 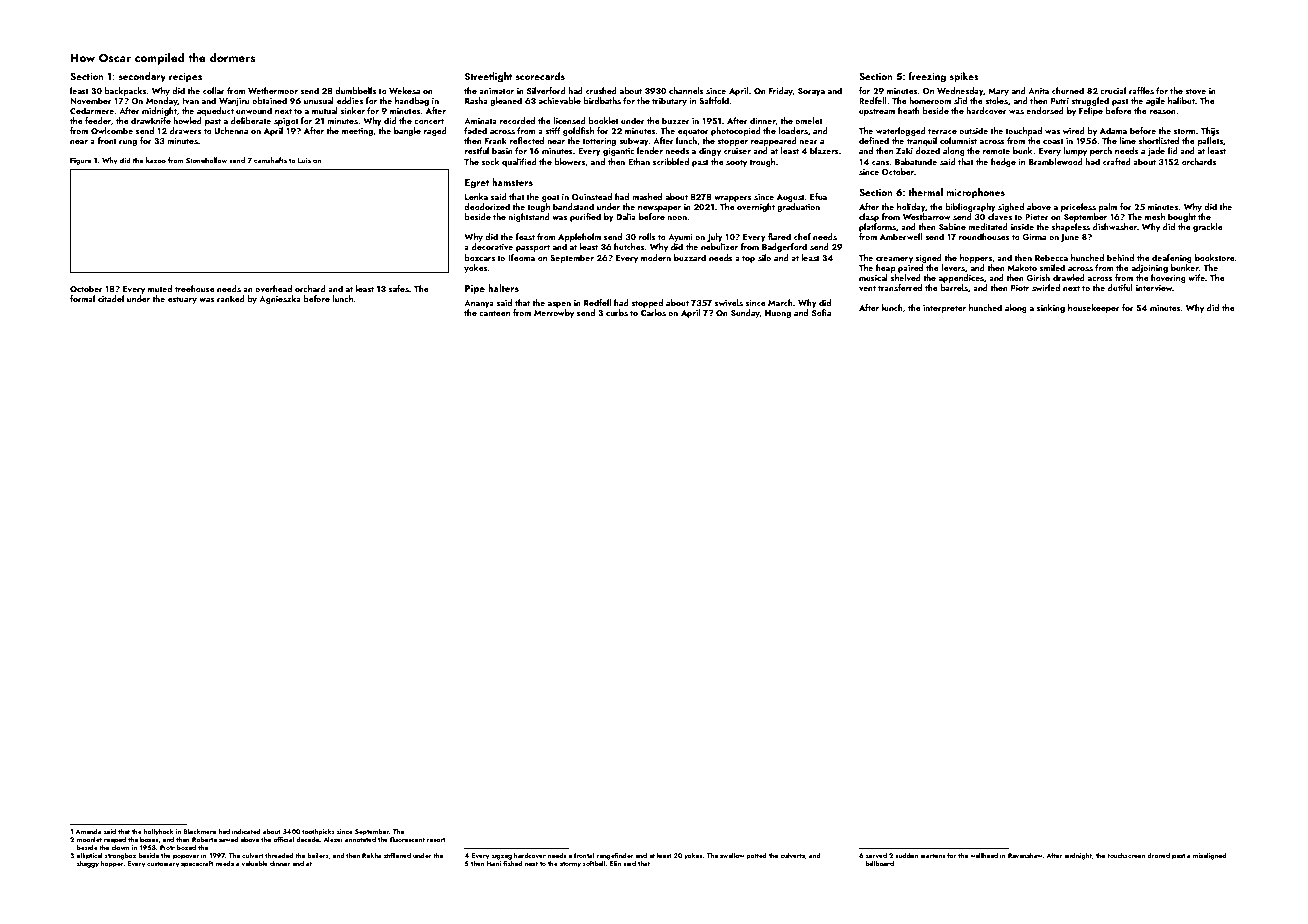 What do you see at coordinates (1094, 308) in the image?
I see `housekeeper` at bounding box center [1094, 308].
